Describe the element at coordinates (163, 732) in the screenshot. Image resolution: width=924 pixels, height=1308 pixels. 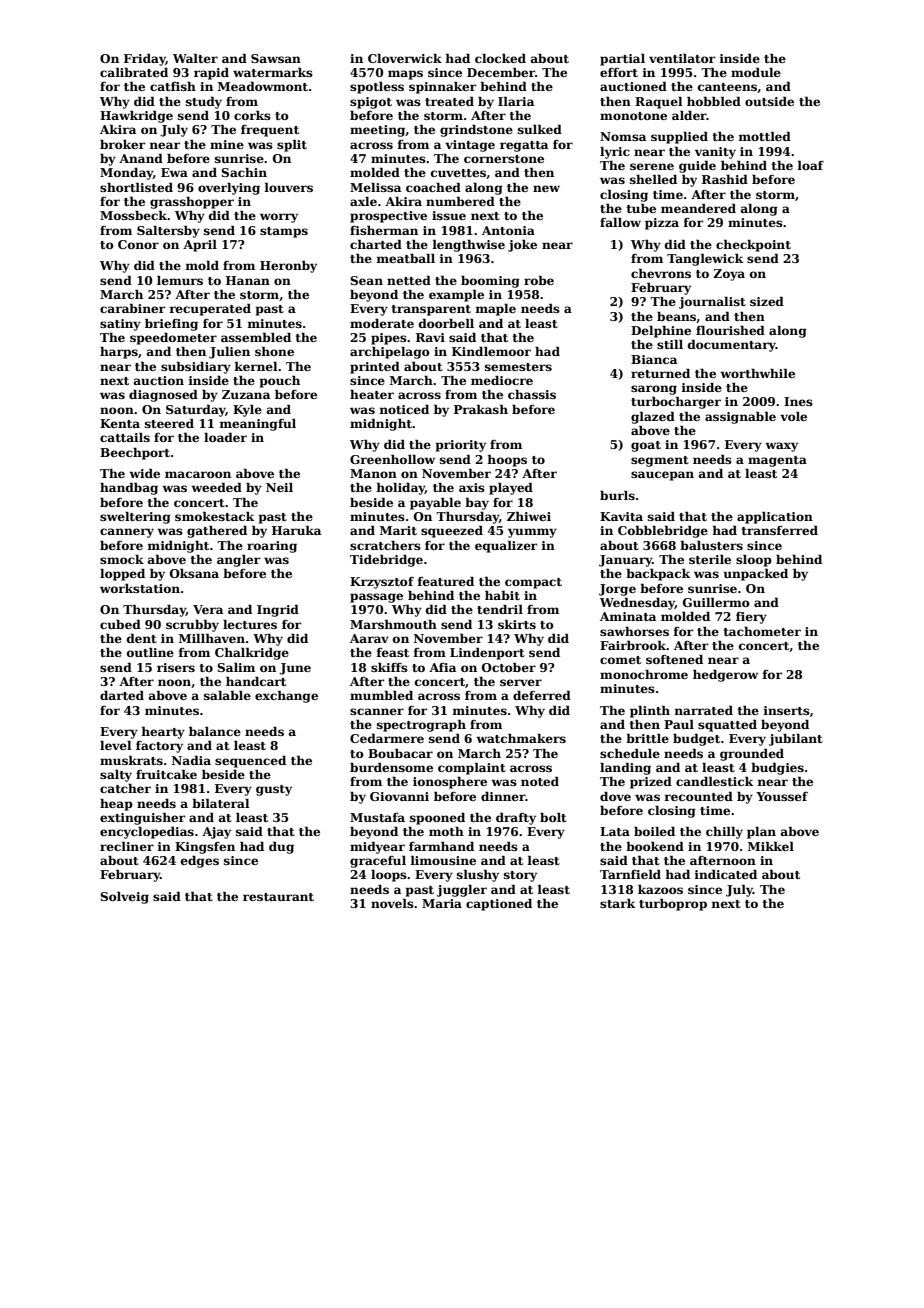
I see `hearty` at that location.
